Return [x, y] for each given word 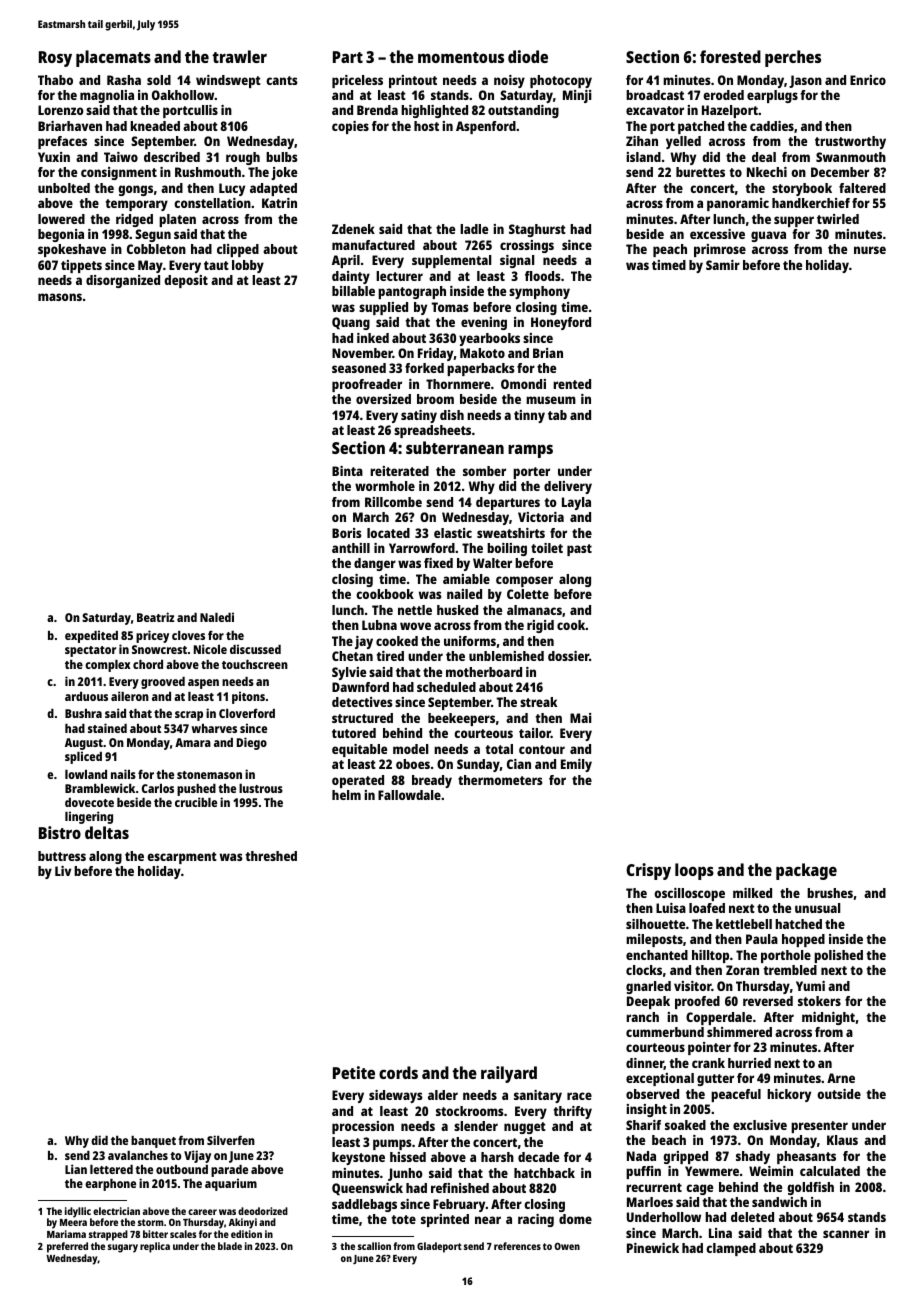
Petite [354, 1072]
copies [350, 127]
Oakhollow [183, 95]
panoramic [738, 204]
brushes [830, 893]
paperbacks [481, 369]
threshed [271, 856]
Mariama [66, 1234]
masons [60, 297]
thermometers [500, 780]
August [84, 744]
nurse [870, 250]
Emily [576, 765]
